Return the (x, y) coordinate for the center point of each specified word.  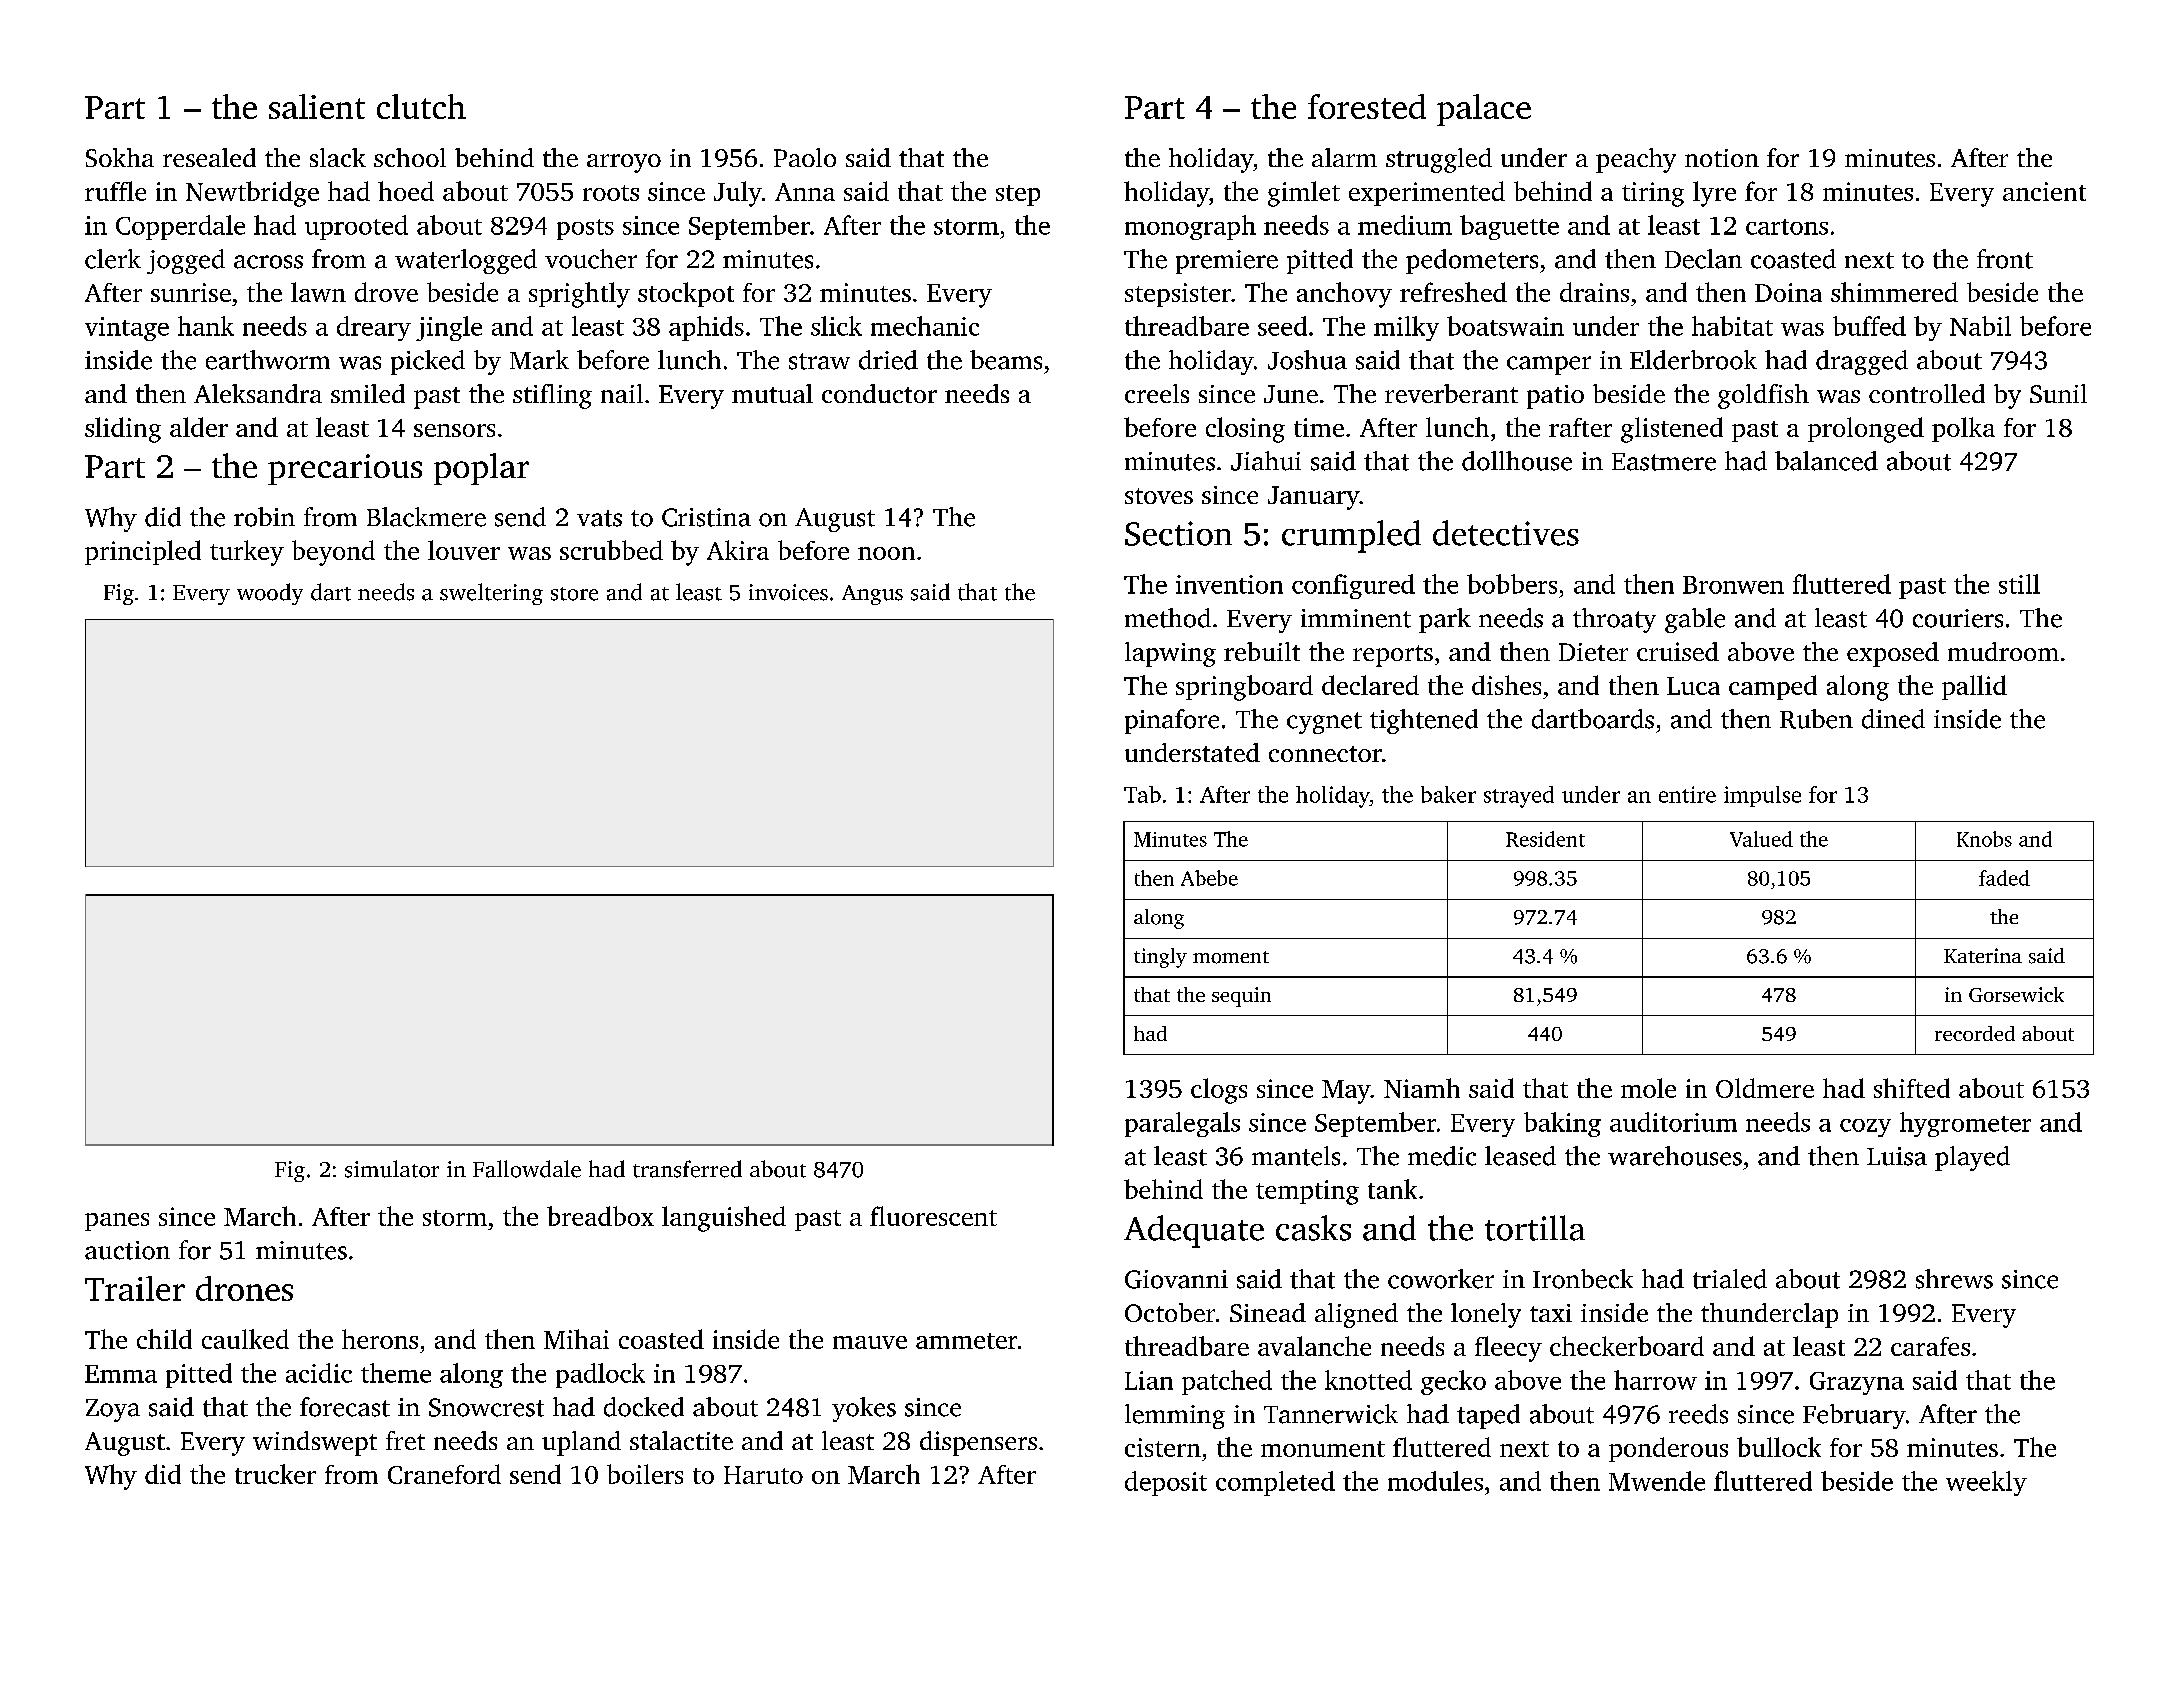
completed (1275, 1483)
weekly (1986, 1483)
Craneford (444, 1474)
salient (317, 106)
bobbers (1512, 584)
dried (888, 360)
